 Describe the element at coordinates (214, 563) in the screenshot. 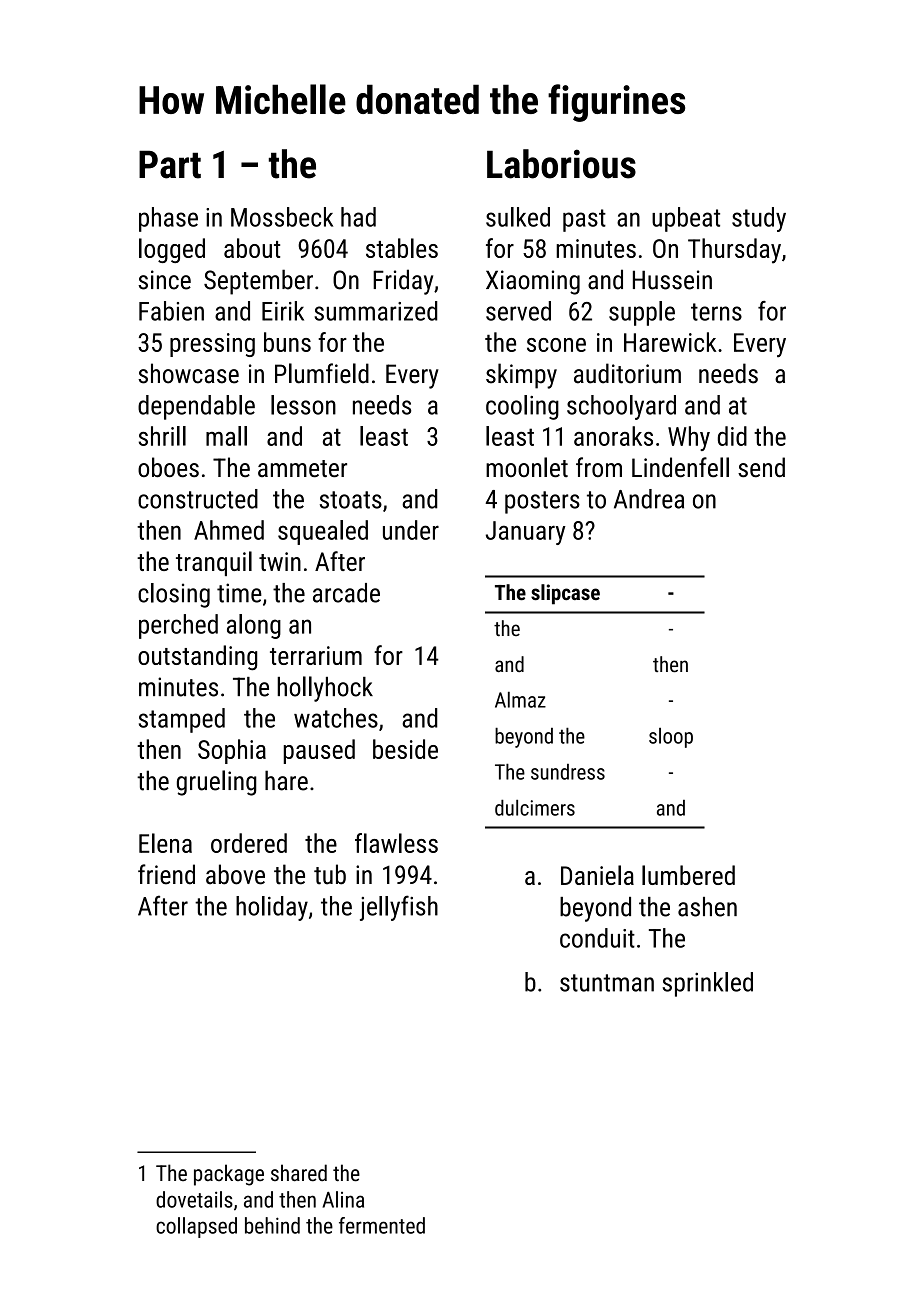

I see `tranquil` at that location.
